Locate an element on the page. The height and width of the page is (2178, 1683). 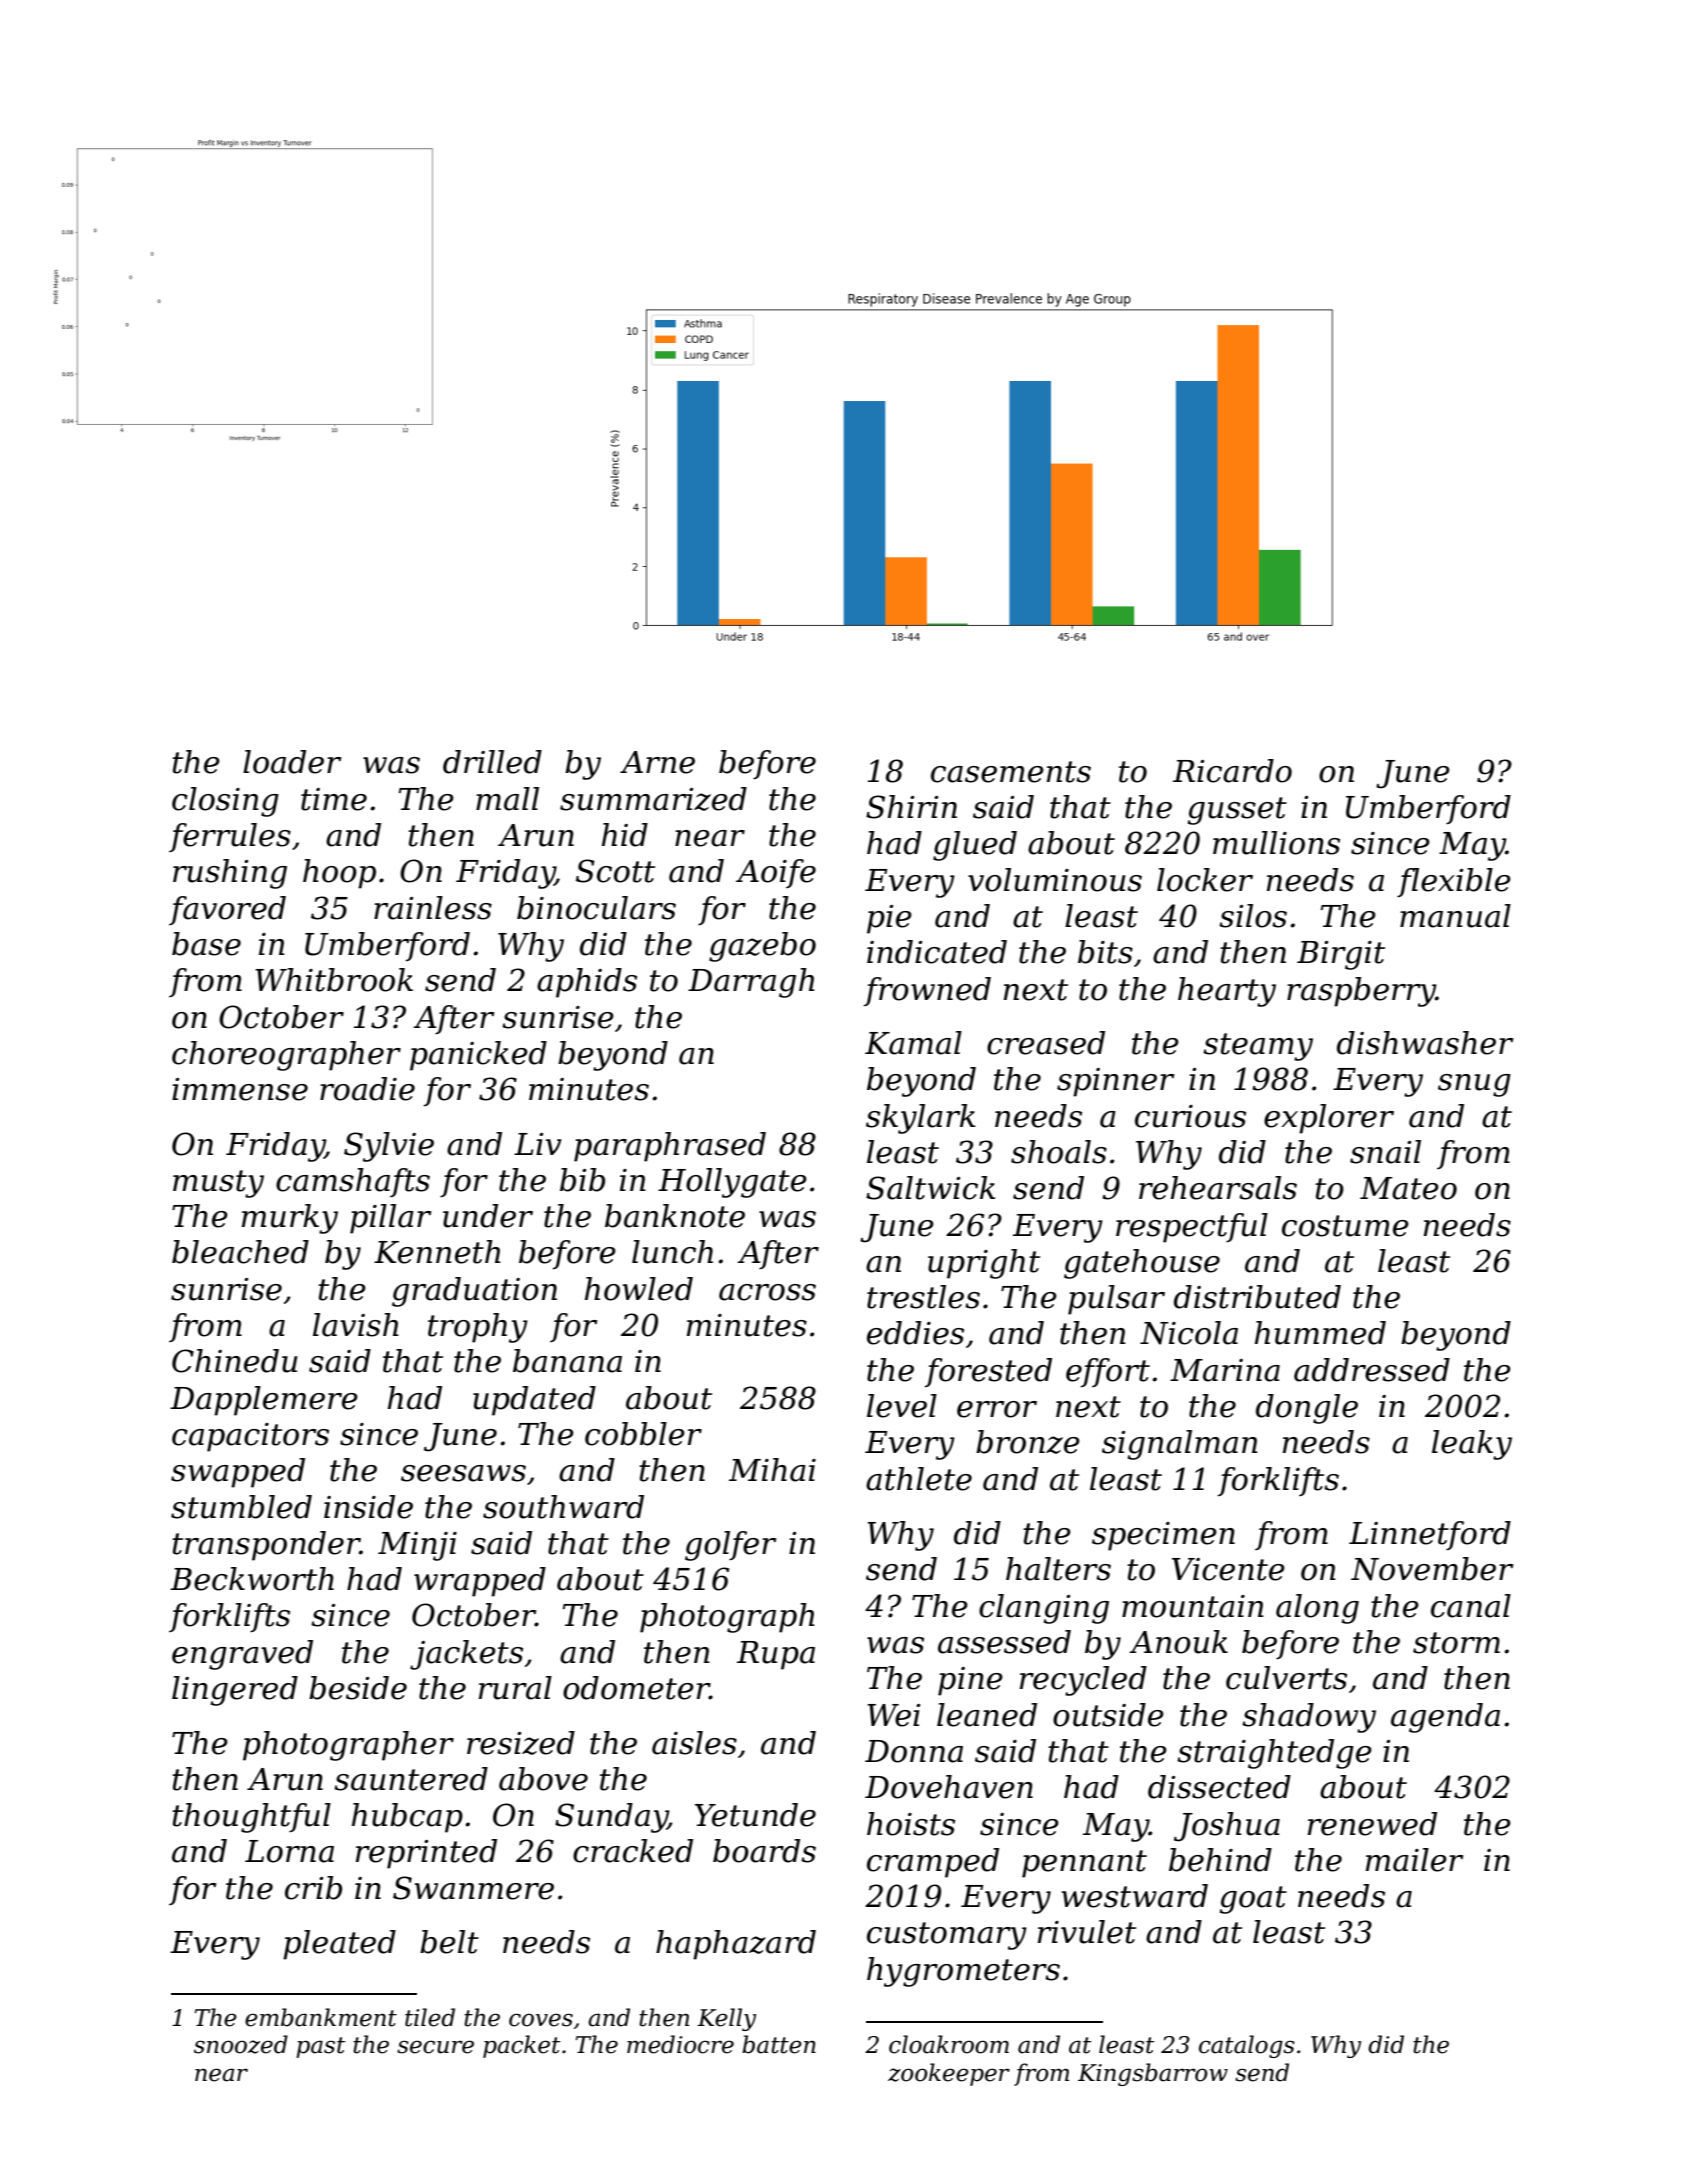
Dovehaven is located at coordinates (949, 1787).
